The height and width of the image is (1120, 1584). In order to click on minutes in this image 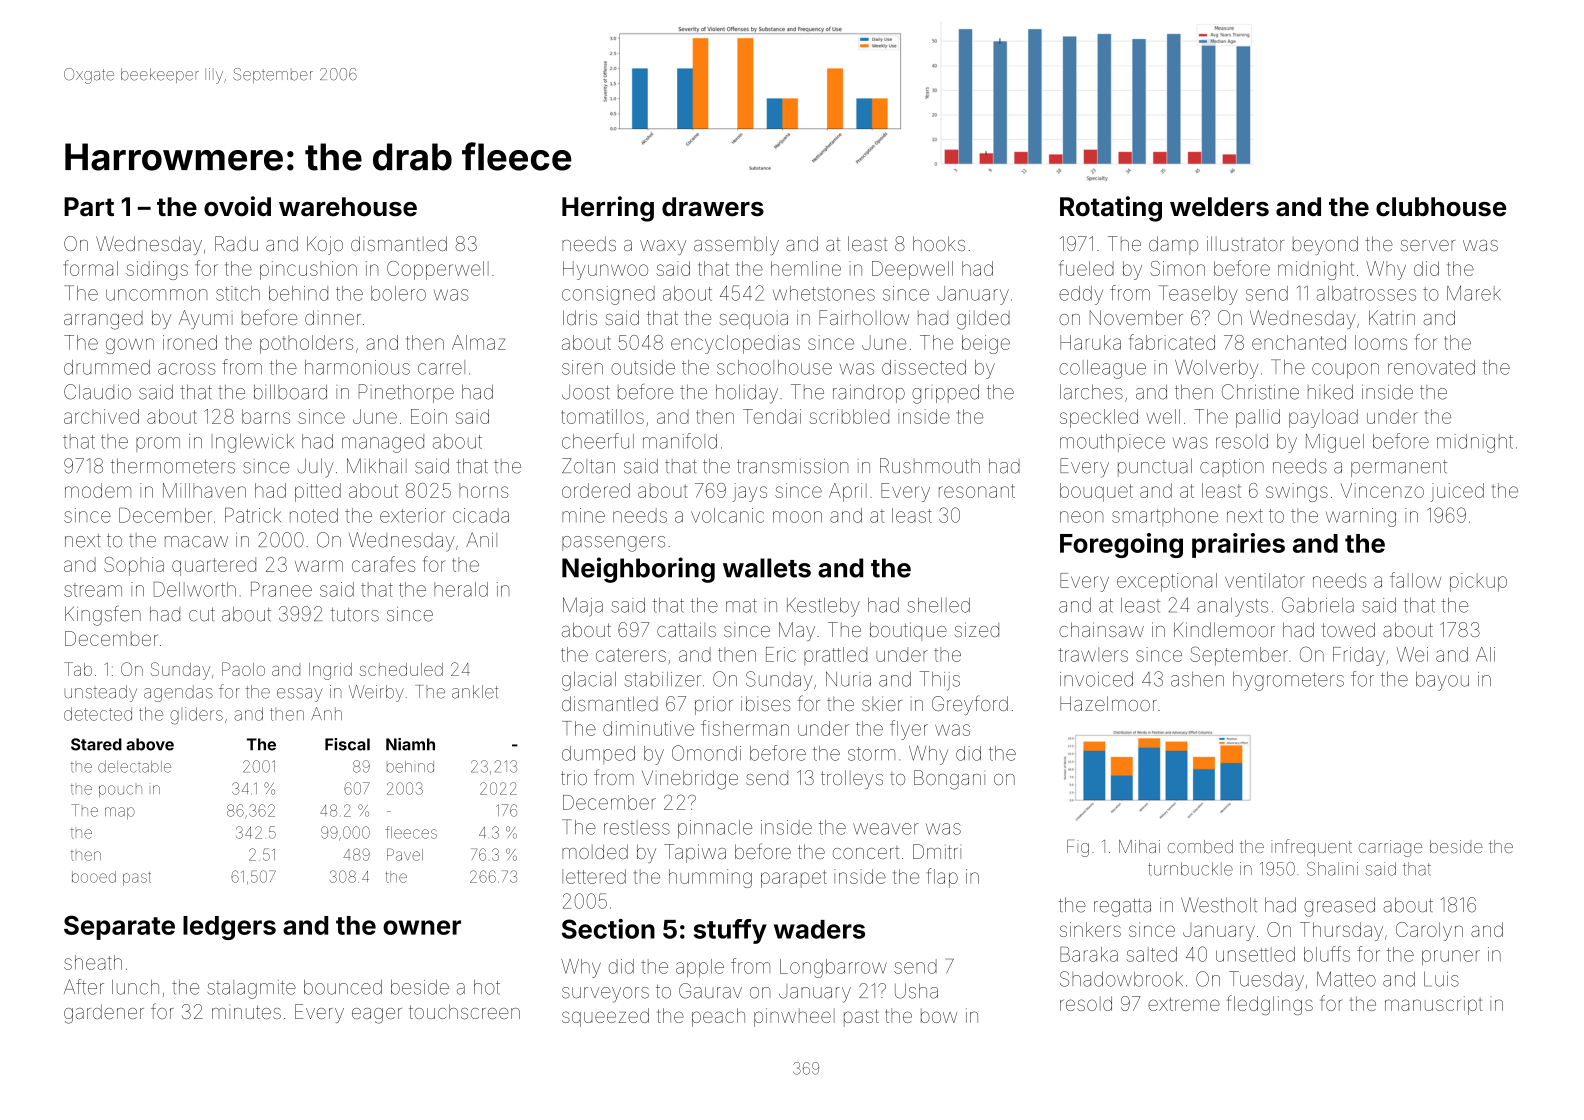, I will do `click(246, 1012)`.
